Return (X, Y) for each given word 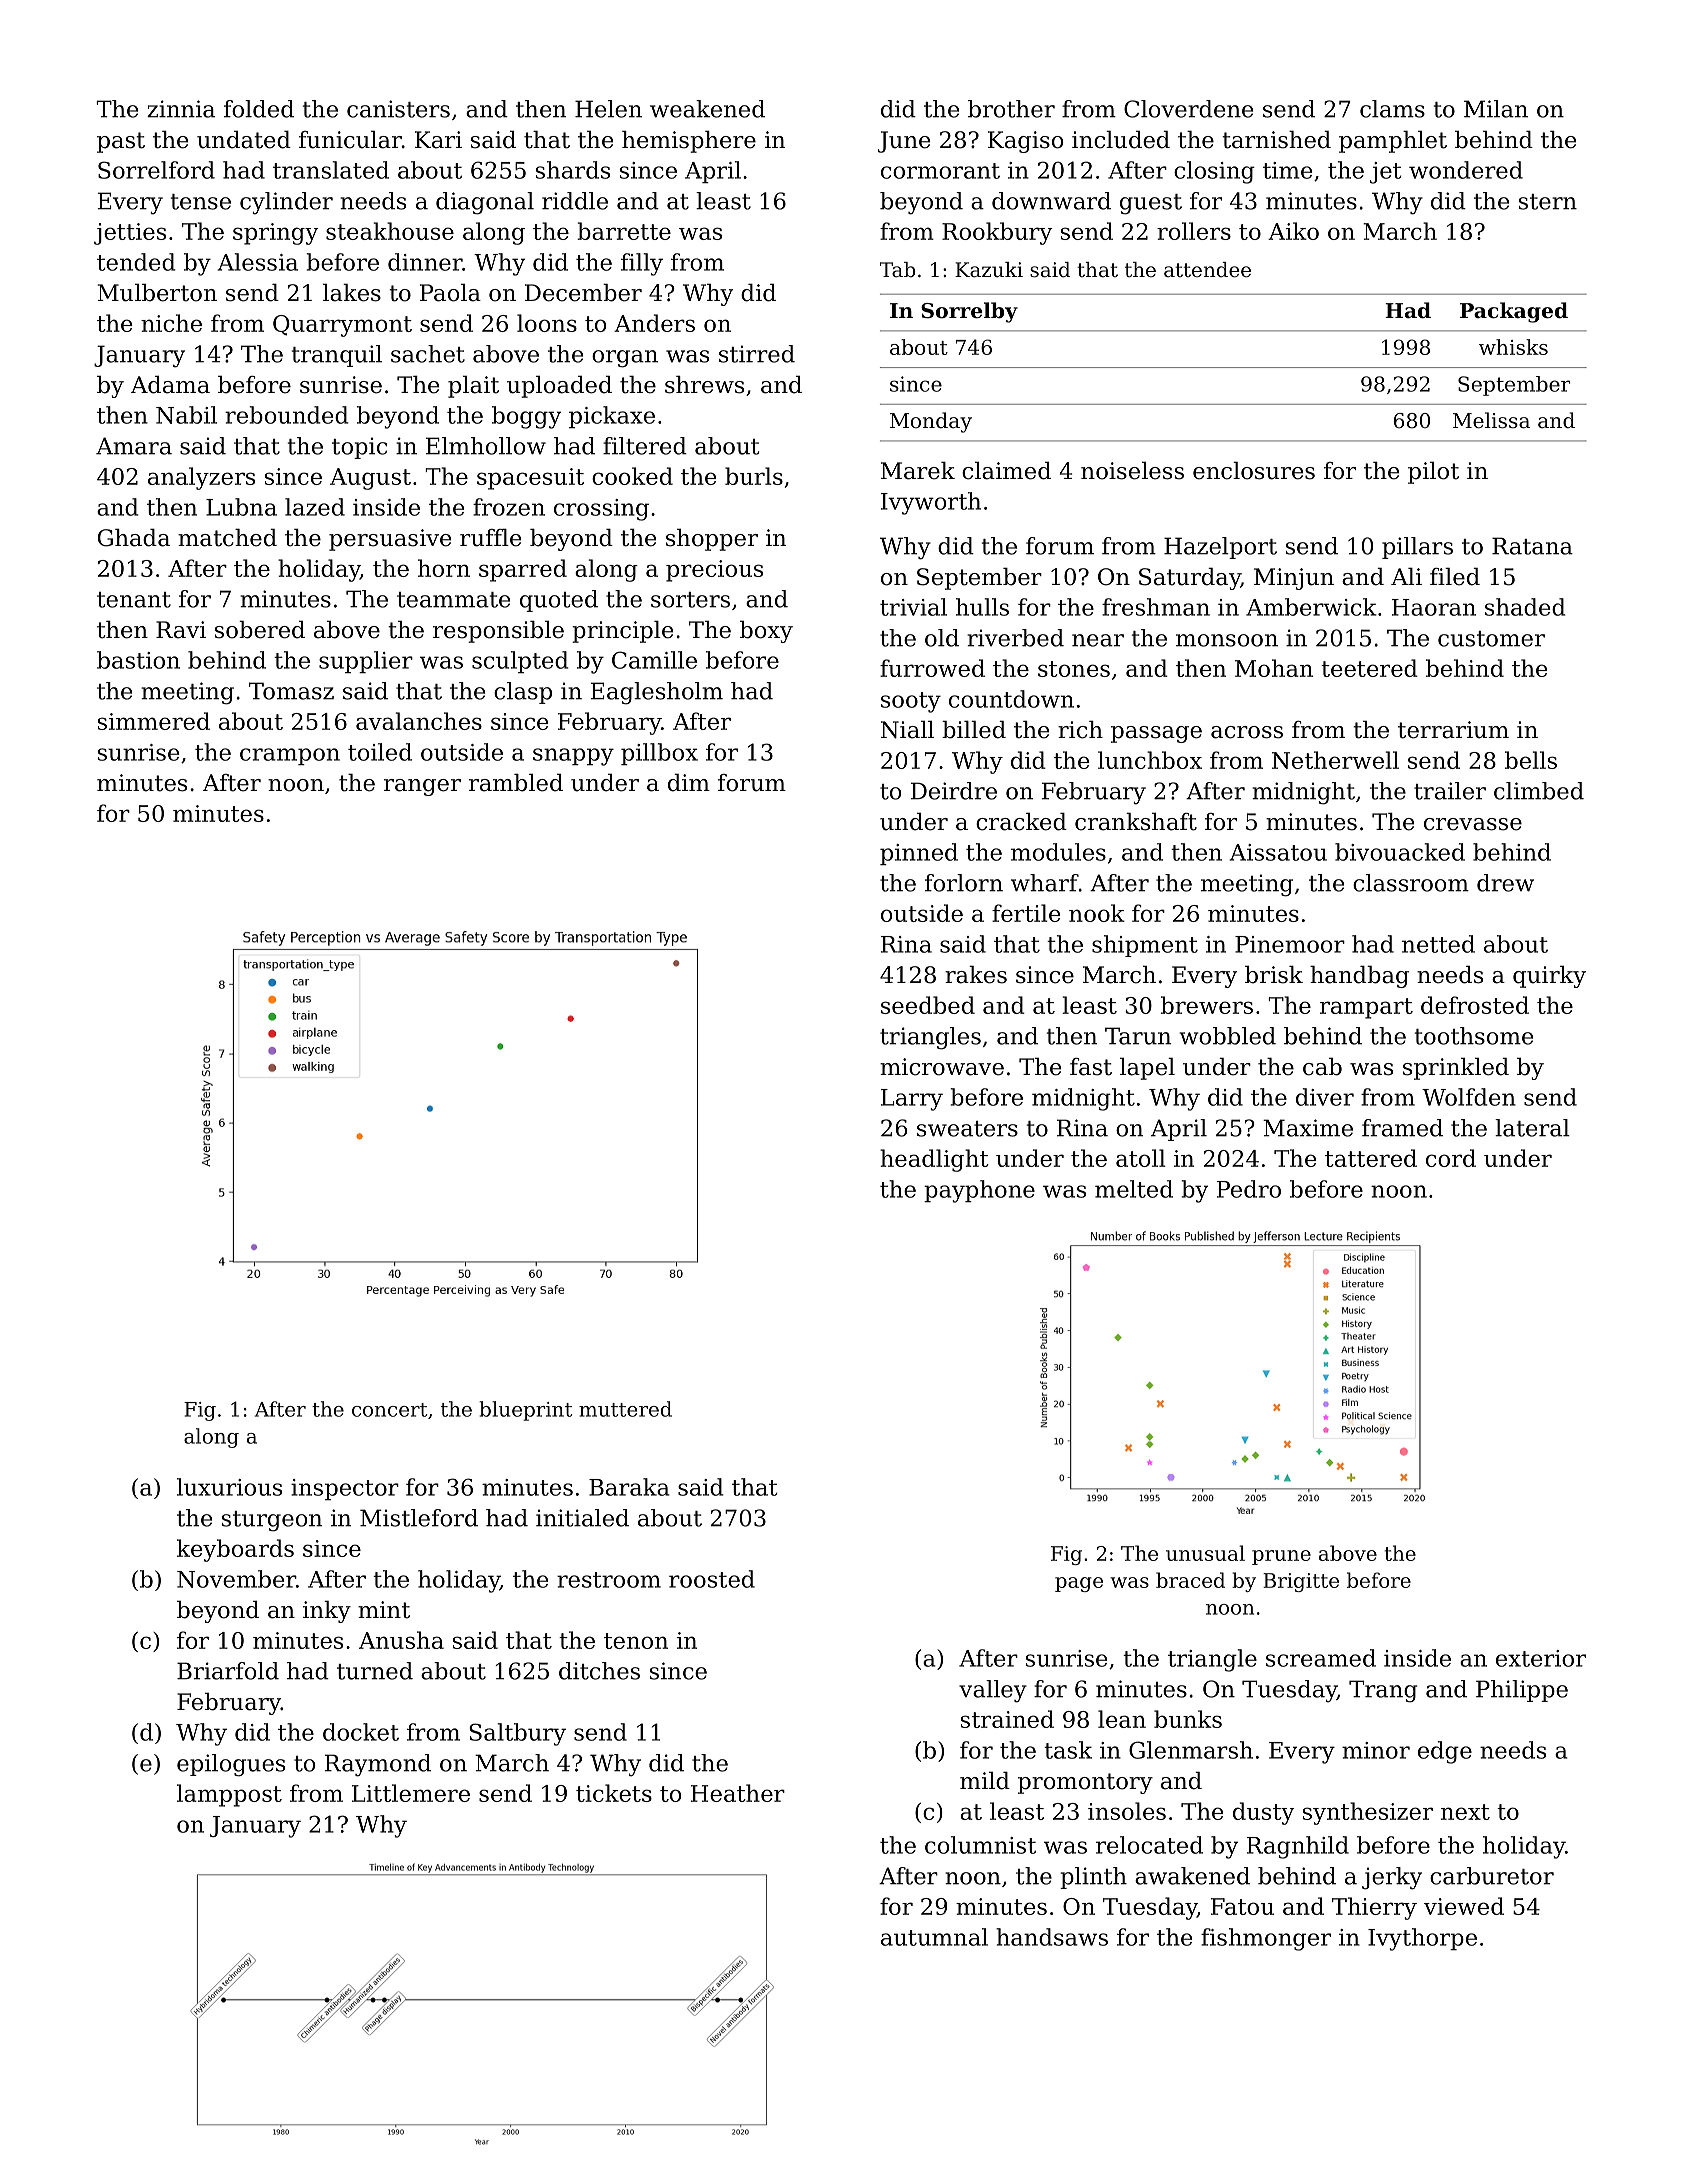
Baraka (629, 1487)
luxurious (229, 1487)
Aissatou (1278, 852)
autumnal (934, 1937)
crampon (290, 756)
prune (1281, 1557)
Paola (450, 293)
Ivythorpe (1422, 1939)
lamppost (229, 1795)
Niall (907, 730)
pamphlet (1393, 142)
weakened (707, 109)
